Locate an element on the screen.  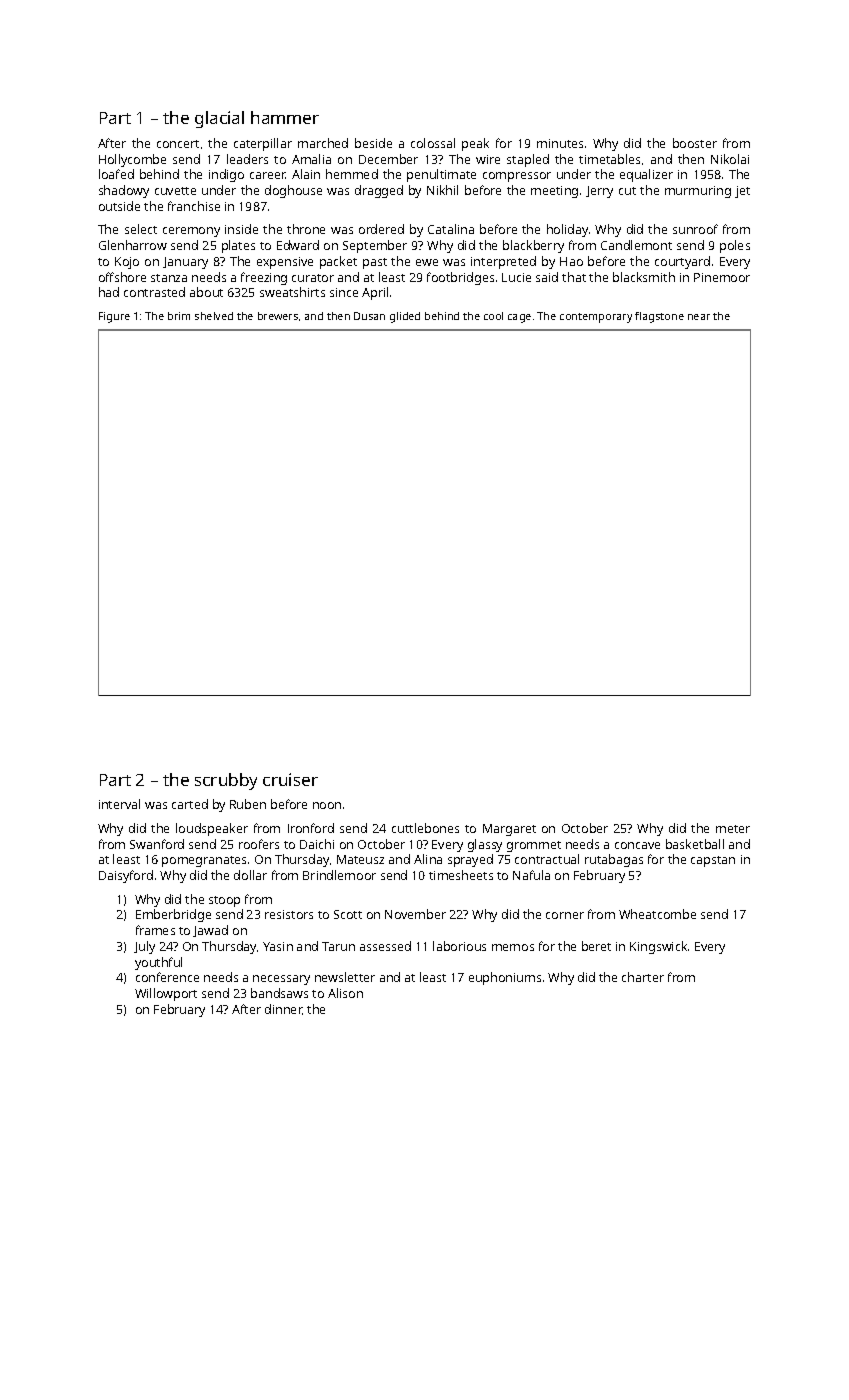
Figure is located at coordinates (114, 317).
